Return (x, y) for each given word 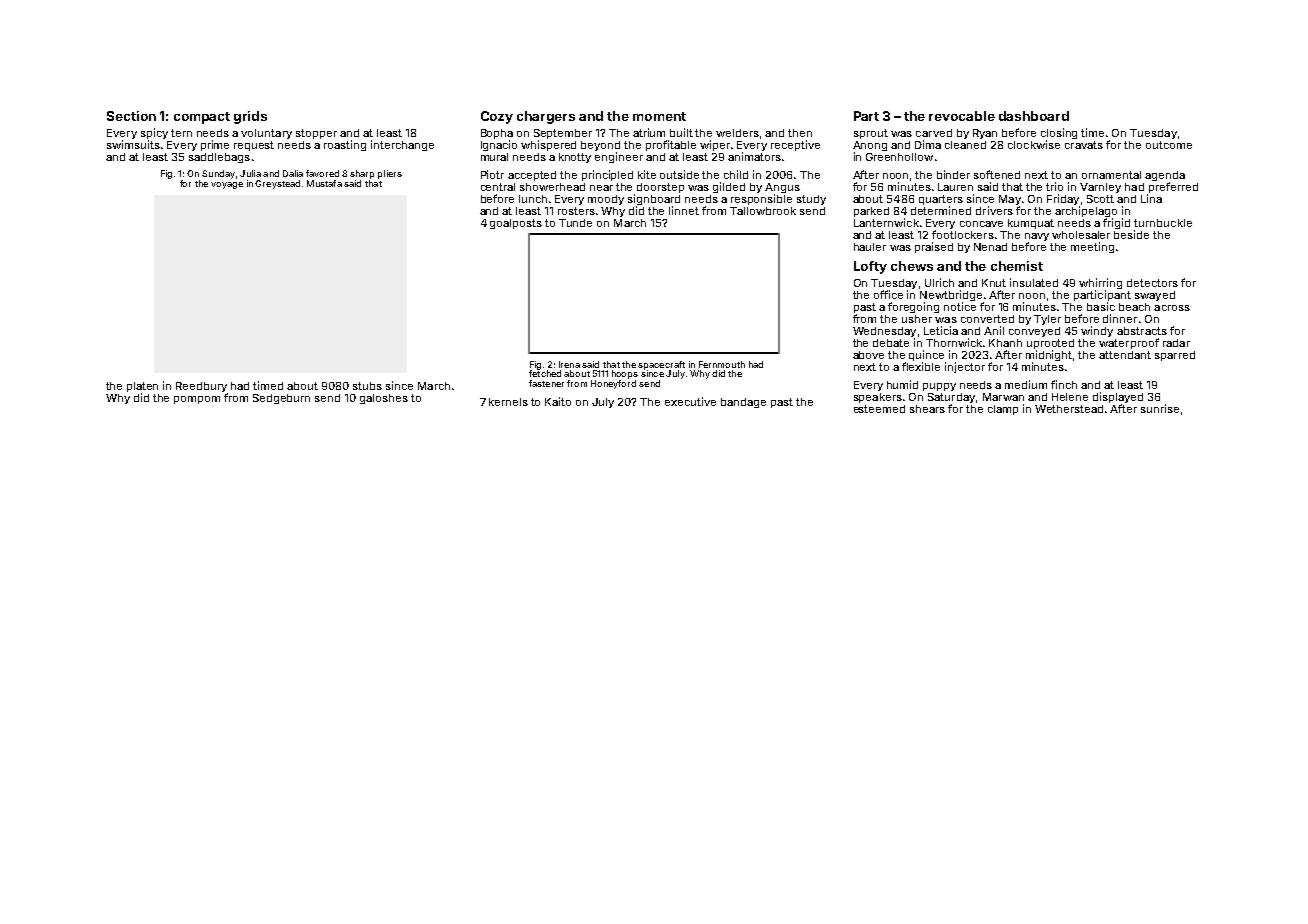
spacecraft (661, 365)
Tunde (575, 223)
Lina (1151, 198)
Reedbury (201, 387)
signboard (654, 199)
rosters (576, 211)
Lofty (870, 267)
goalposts (516, 224)
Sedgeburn (281, 399)
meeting (1092, 247)
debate (891, 343)
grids (250, 117)
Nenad (990, 247)
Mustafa (324, 183)
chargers (546, 117)
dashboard (1034, 116)
